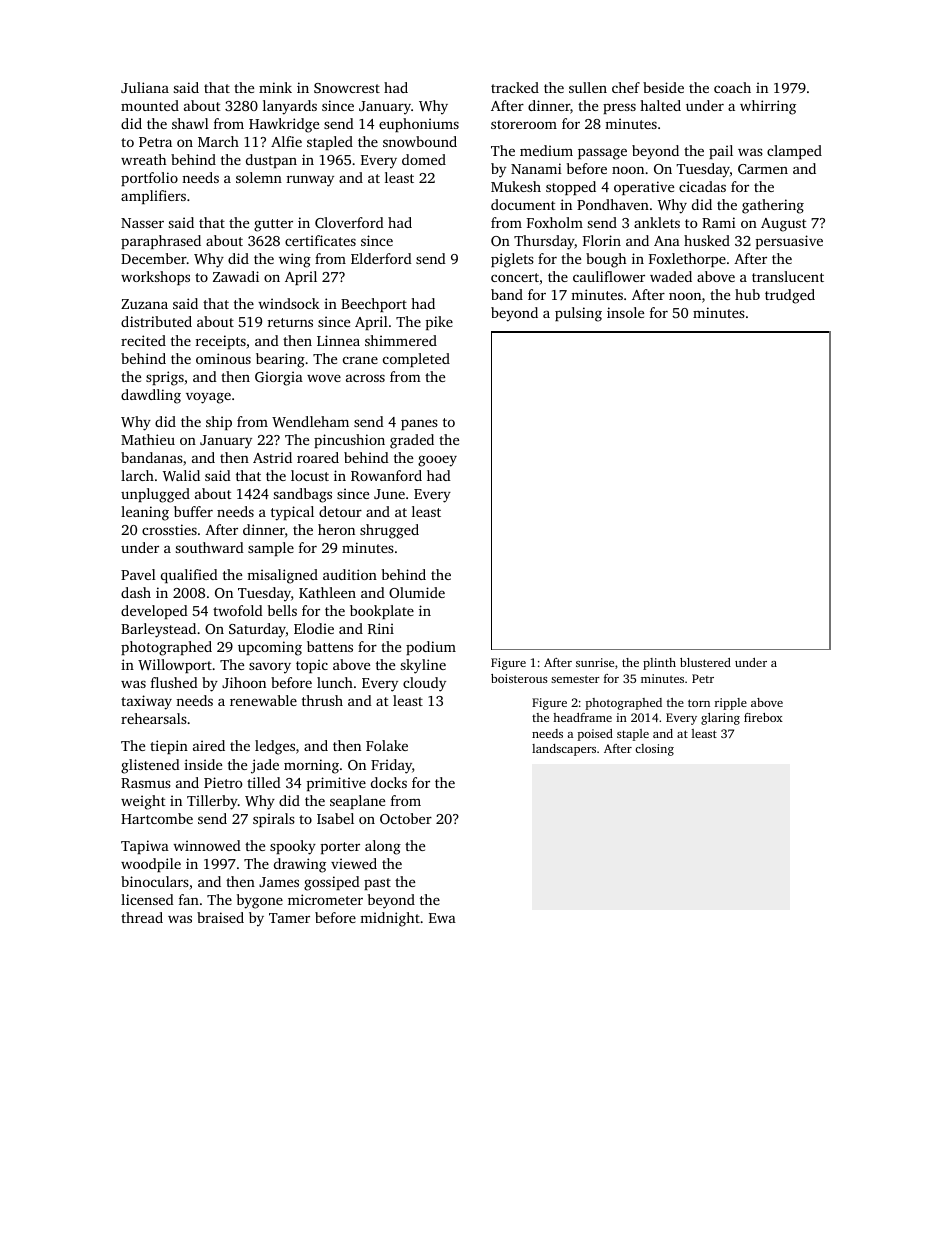 This document has width=952, height=1233. I want to click on landscapers, so click(564, 750).
